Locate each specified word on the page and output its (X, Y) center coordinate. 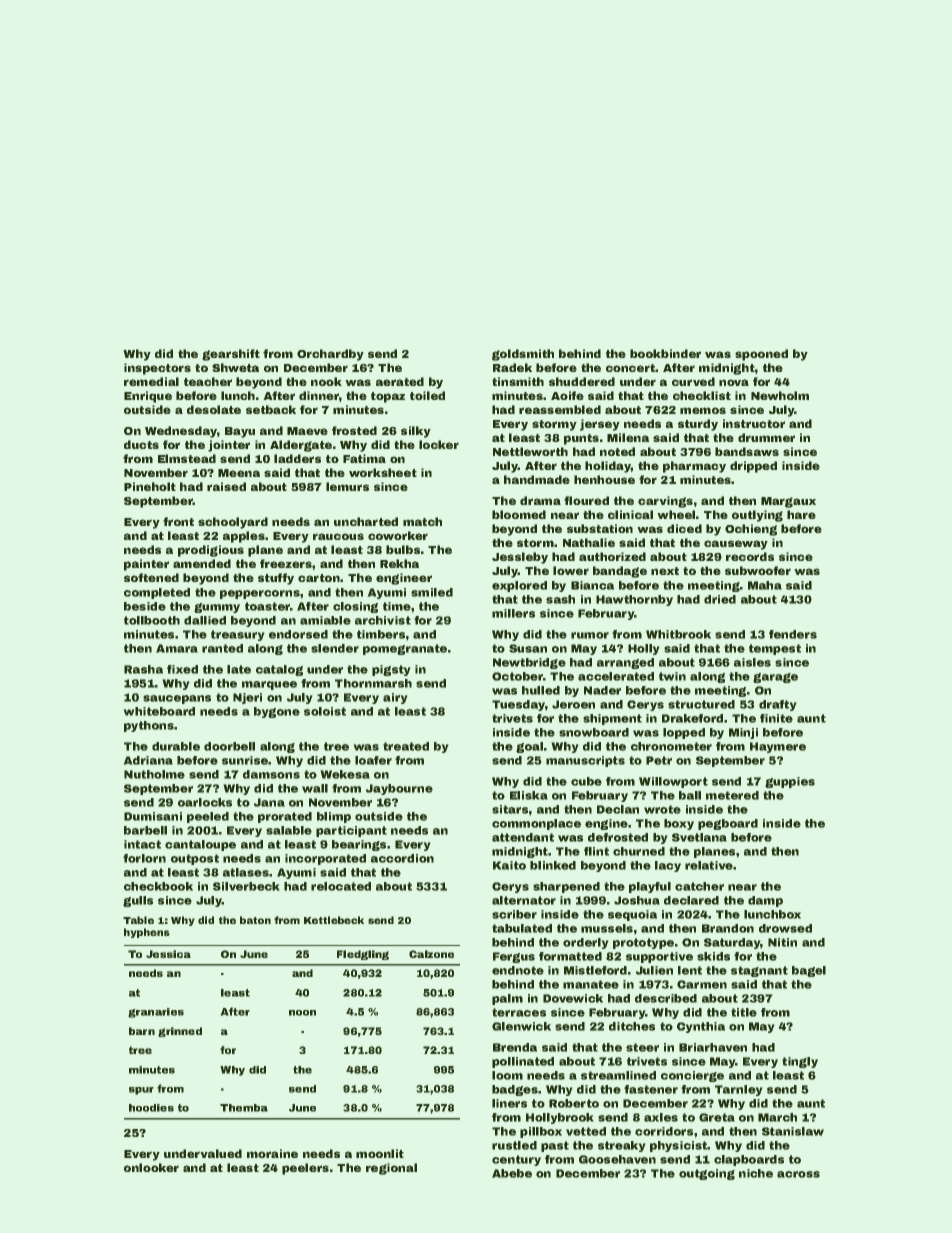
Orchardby (330, 355)
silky (416, 432)
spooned (761, 355)
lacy (668, 866)
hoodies (151, 1108)
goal (529, 747)
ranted (222, 648)
